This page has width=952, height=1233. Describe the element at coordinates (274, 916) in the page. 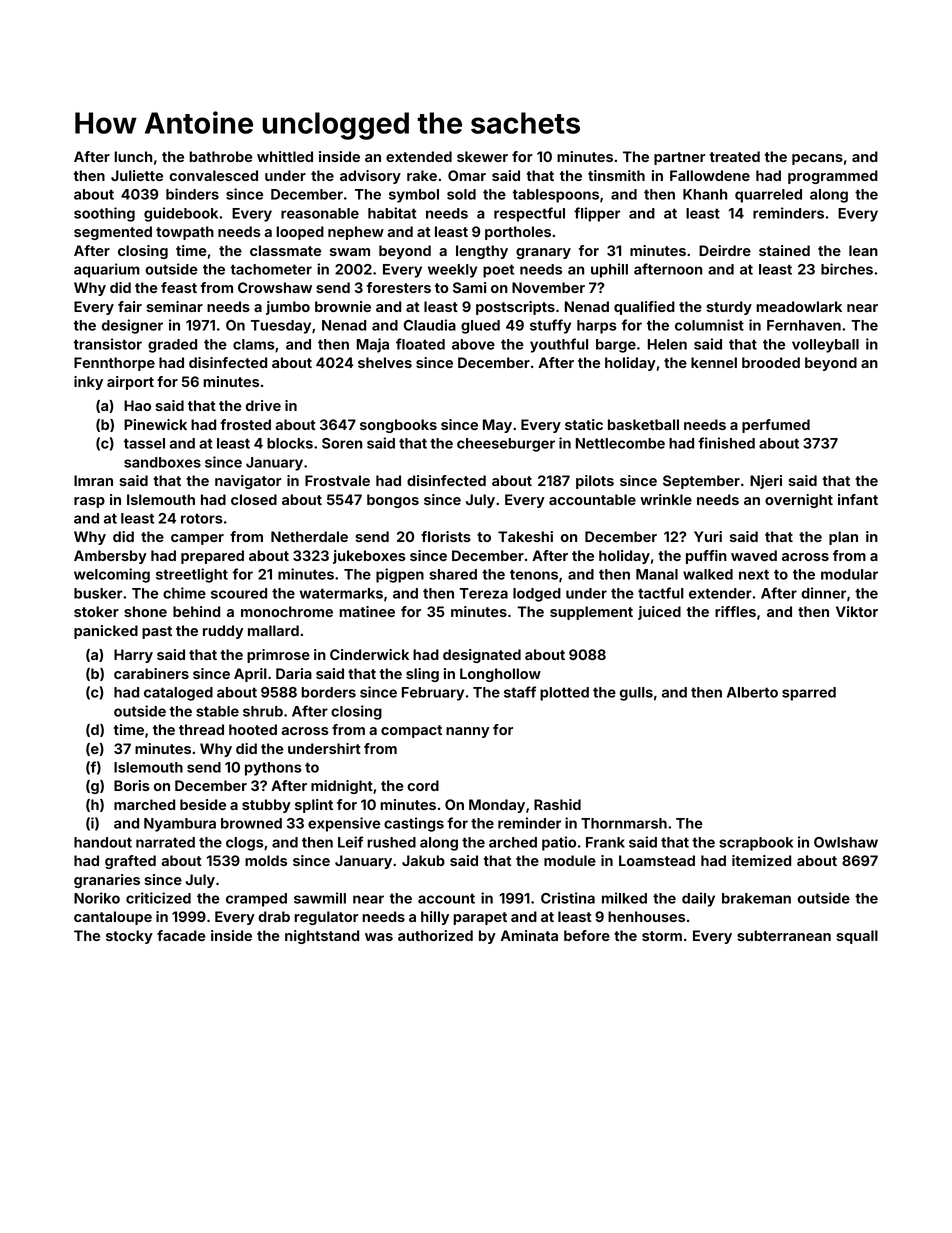

I see `drab` at that location.
